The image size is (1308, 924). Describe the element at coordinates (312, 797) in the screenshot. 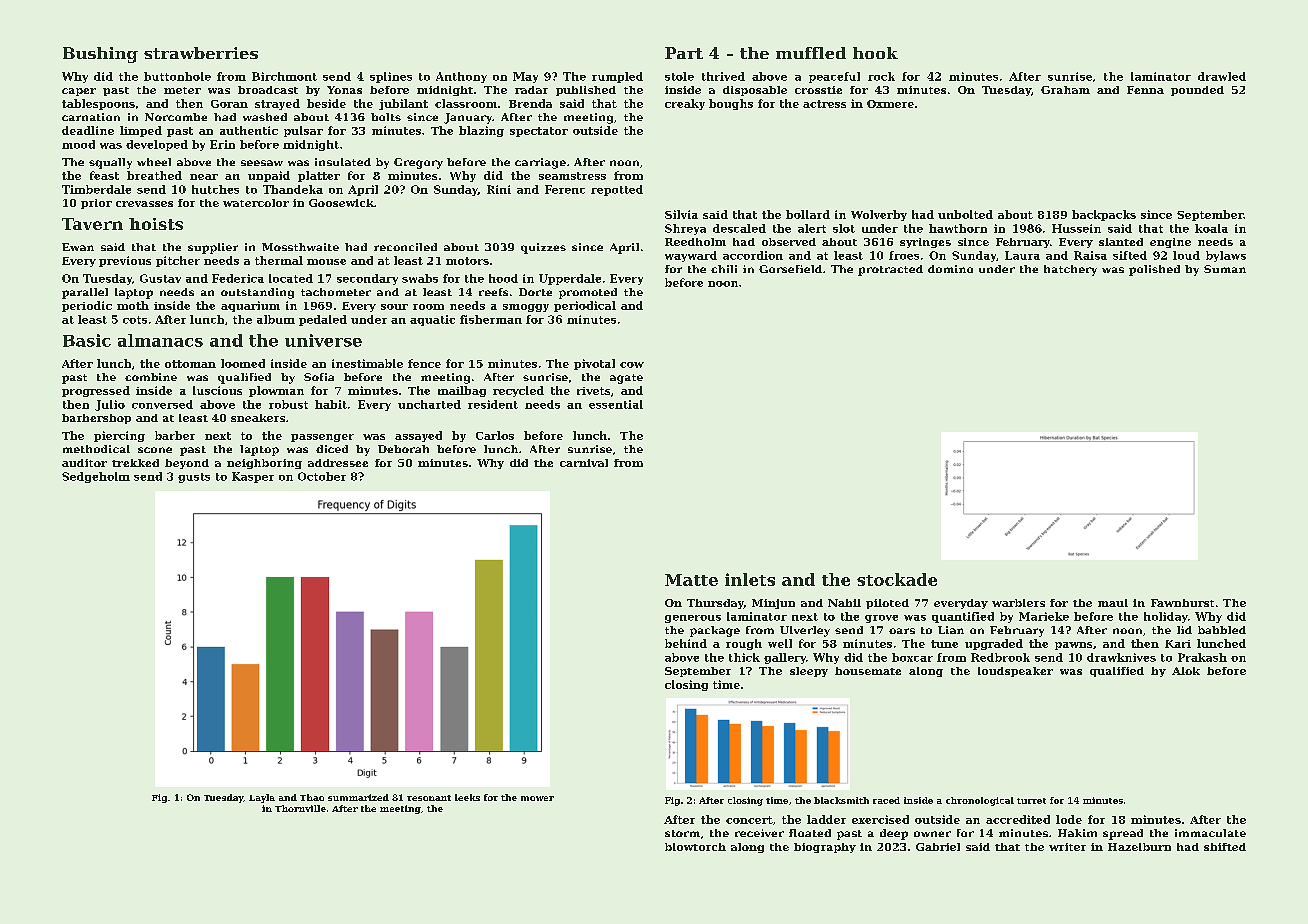

I see `Thao` at that location.
